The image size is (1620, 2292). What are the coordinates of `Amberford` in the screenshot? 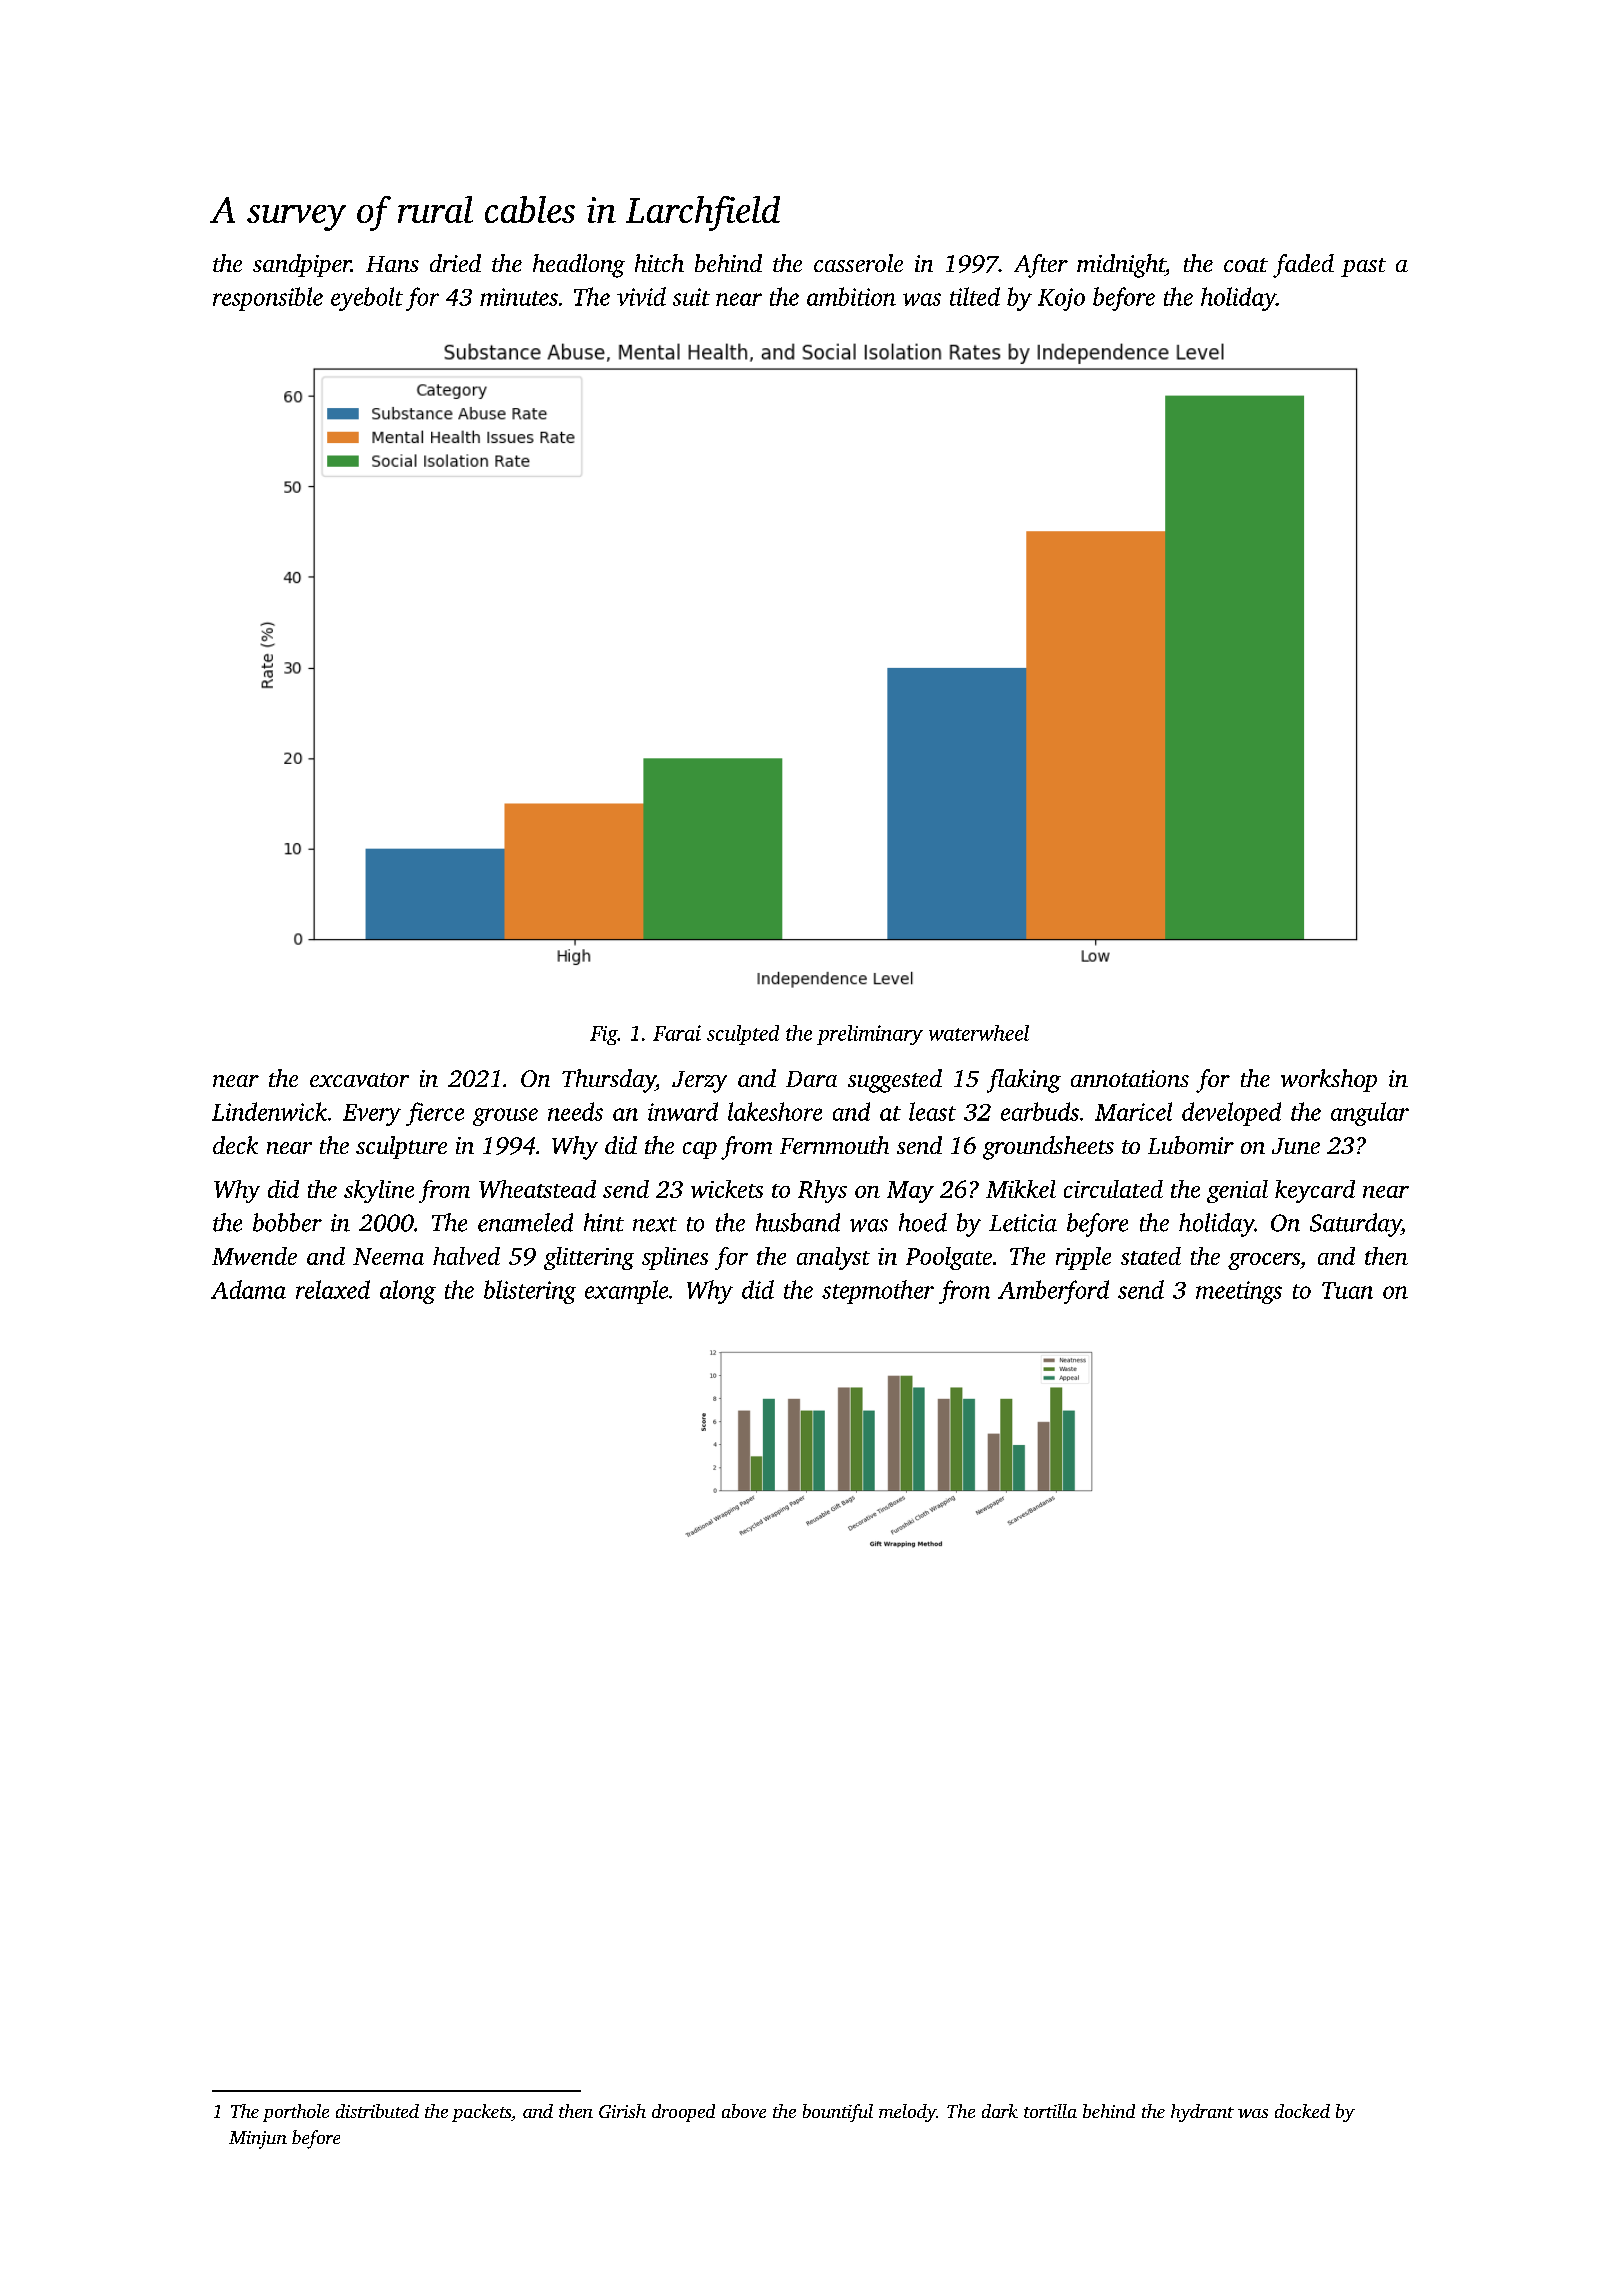 It's located at (1053, 1292).
